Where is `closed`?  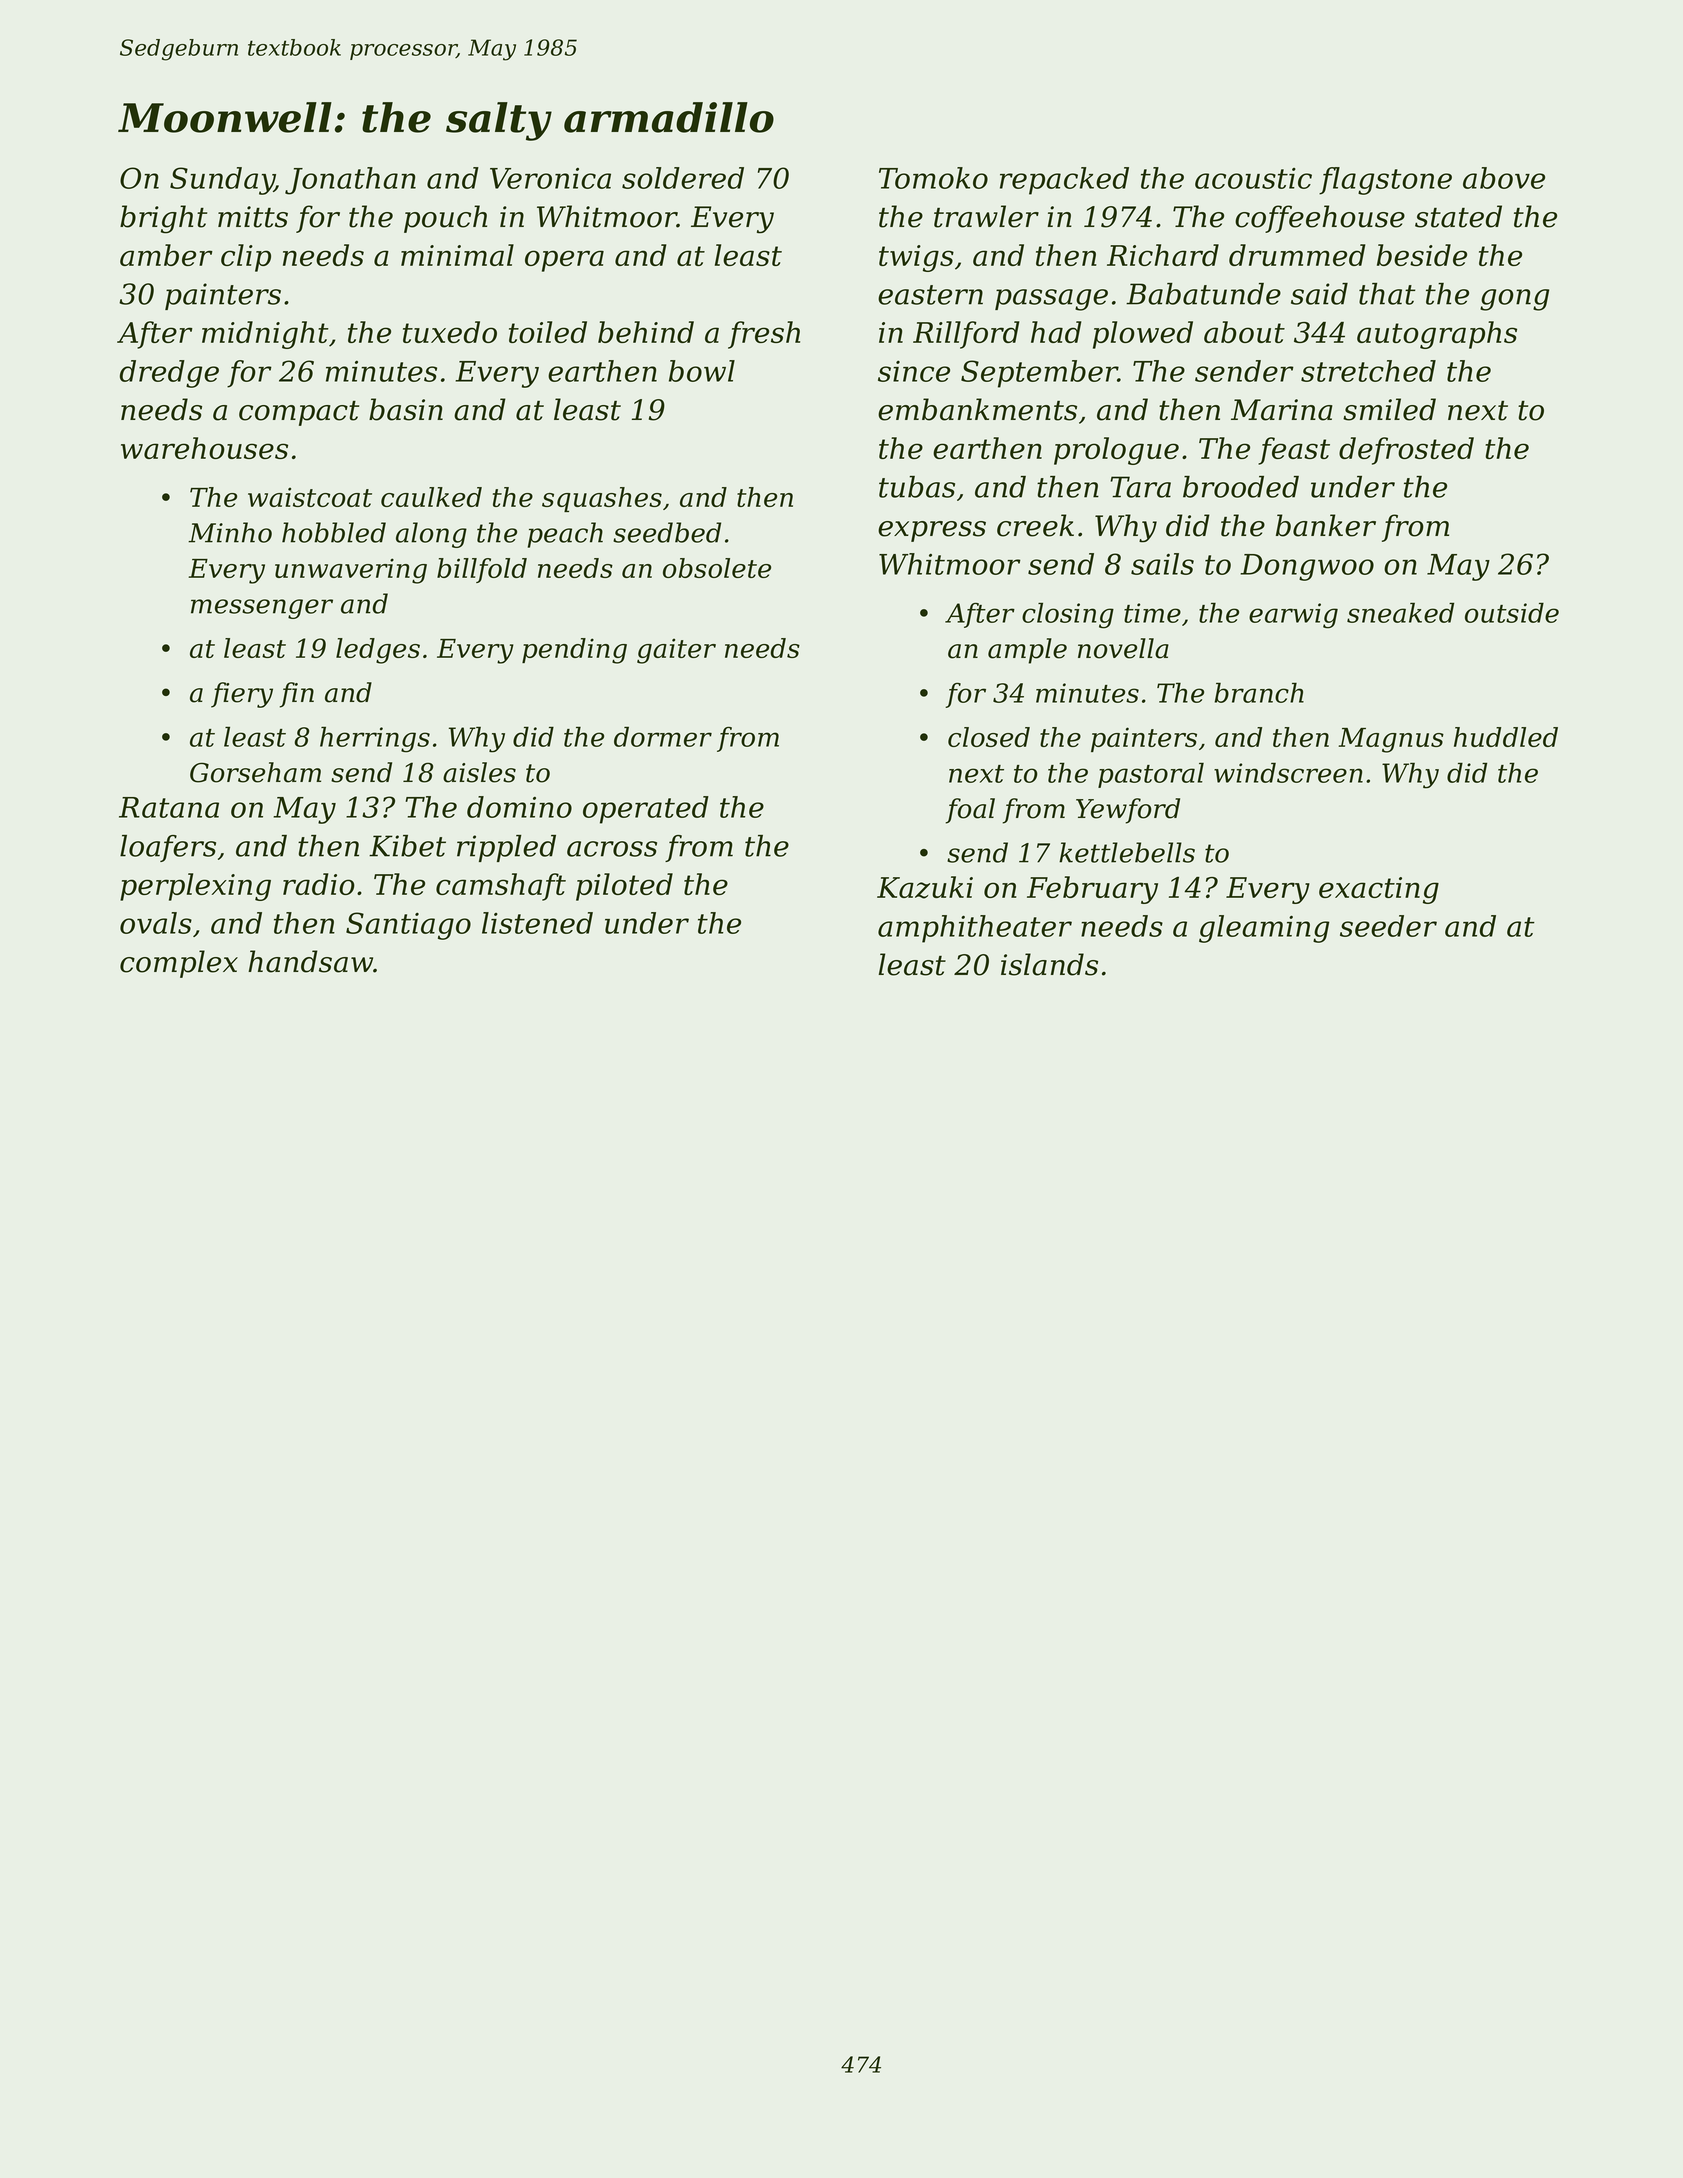 closed is located at coordinates (989, 737).
